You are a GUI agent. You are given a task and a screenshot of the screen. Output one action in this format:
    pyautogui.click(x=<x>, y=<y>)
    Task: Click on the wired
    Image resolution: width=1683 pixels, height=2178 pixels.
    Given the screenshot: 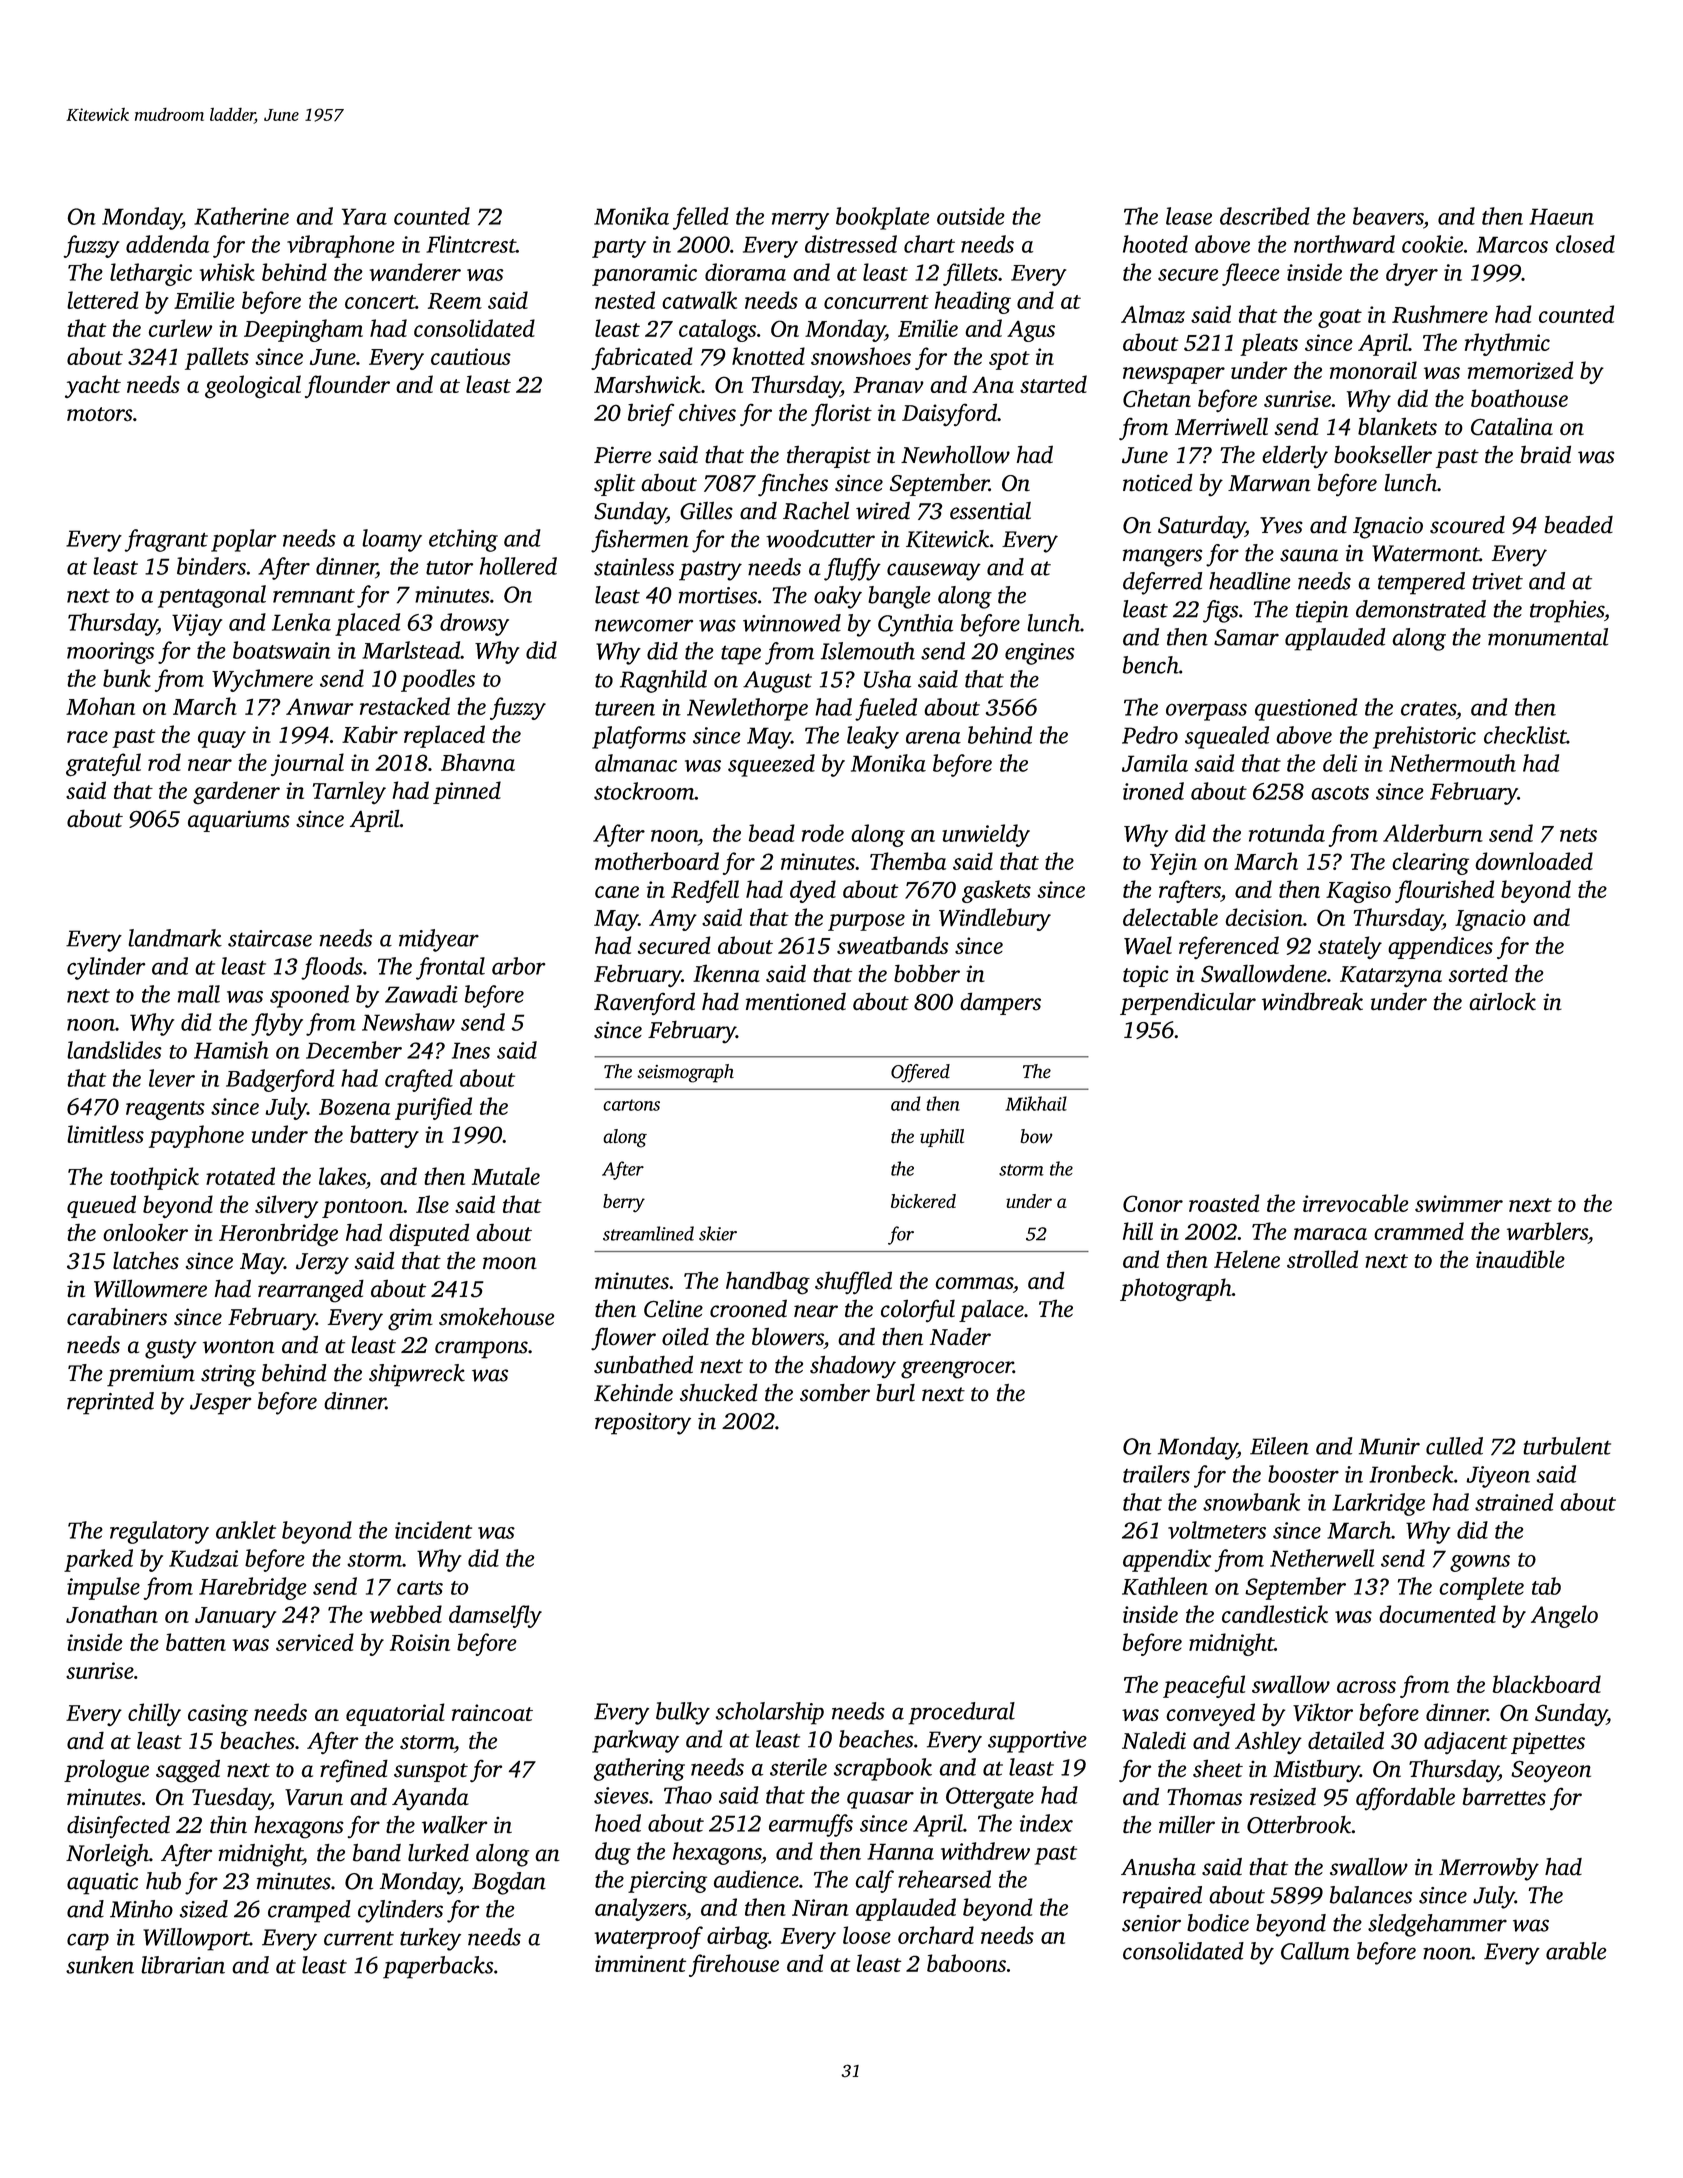 What is the action you would take?
    pyautogui.click(x=883, y=511)
